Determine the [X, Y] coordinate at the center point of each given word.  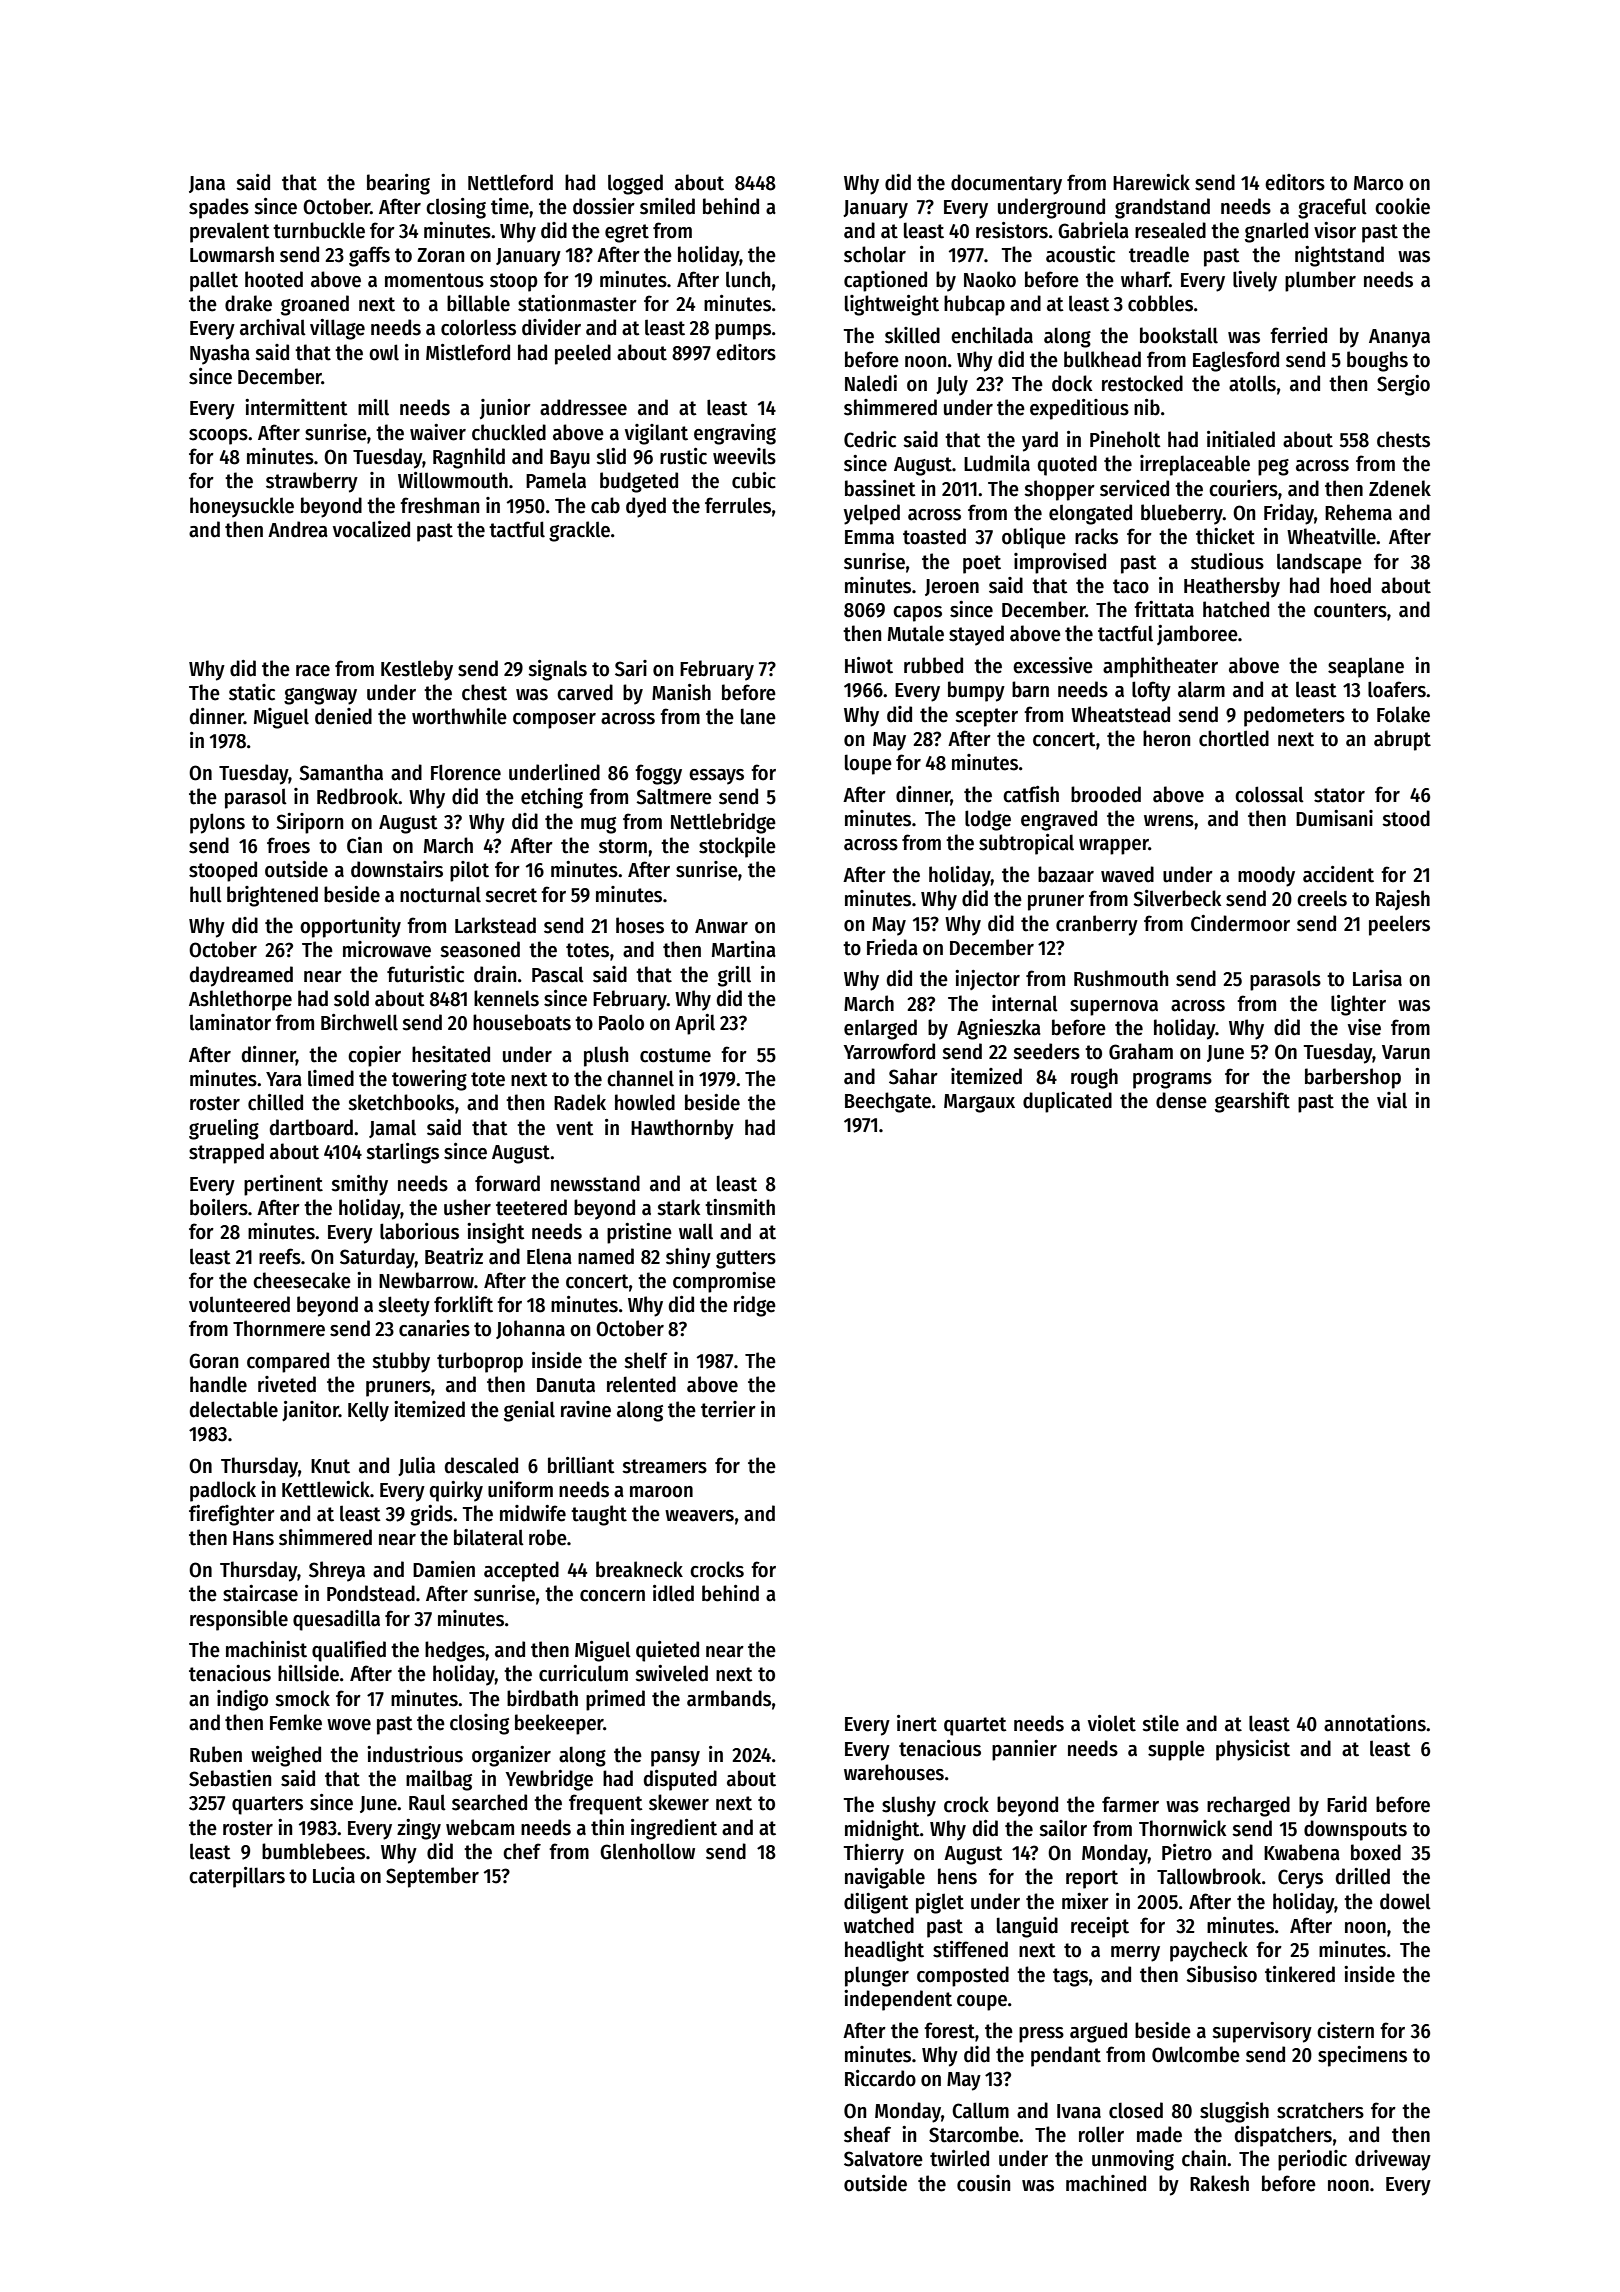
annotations [1375, 1723]
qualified [349, 1651]
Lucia [334, 1875]
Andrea [298, 529]
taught [599, 1515]
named [606, 1256]
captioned [885, 281]
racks [1096, 536]
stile [1160, 1723]
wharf [1145, 279]
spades [219, 208]
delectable [234, 1409]
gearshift [1252, 1102]
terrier [728, 1409]
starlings [402, 1153]
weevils [744, 456]
